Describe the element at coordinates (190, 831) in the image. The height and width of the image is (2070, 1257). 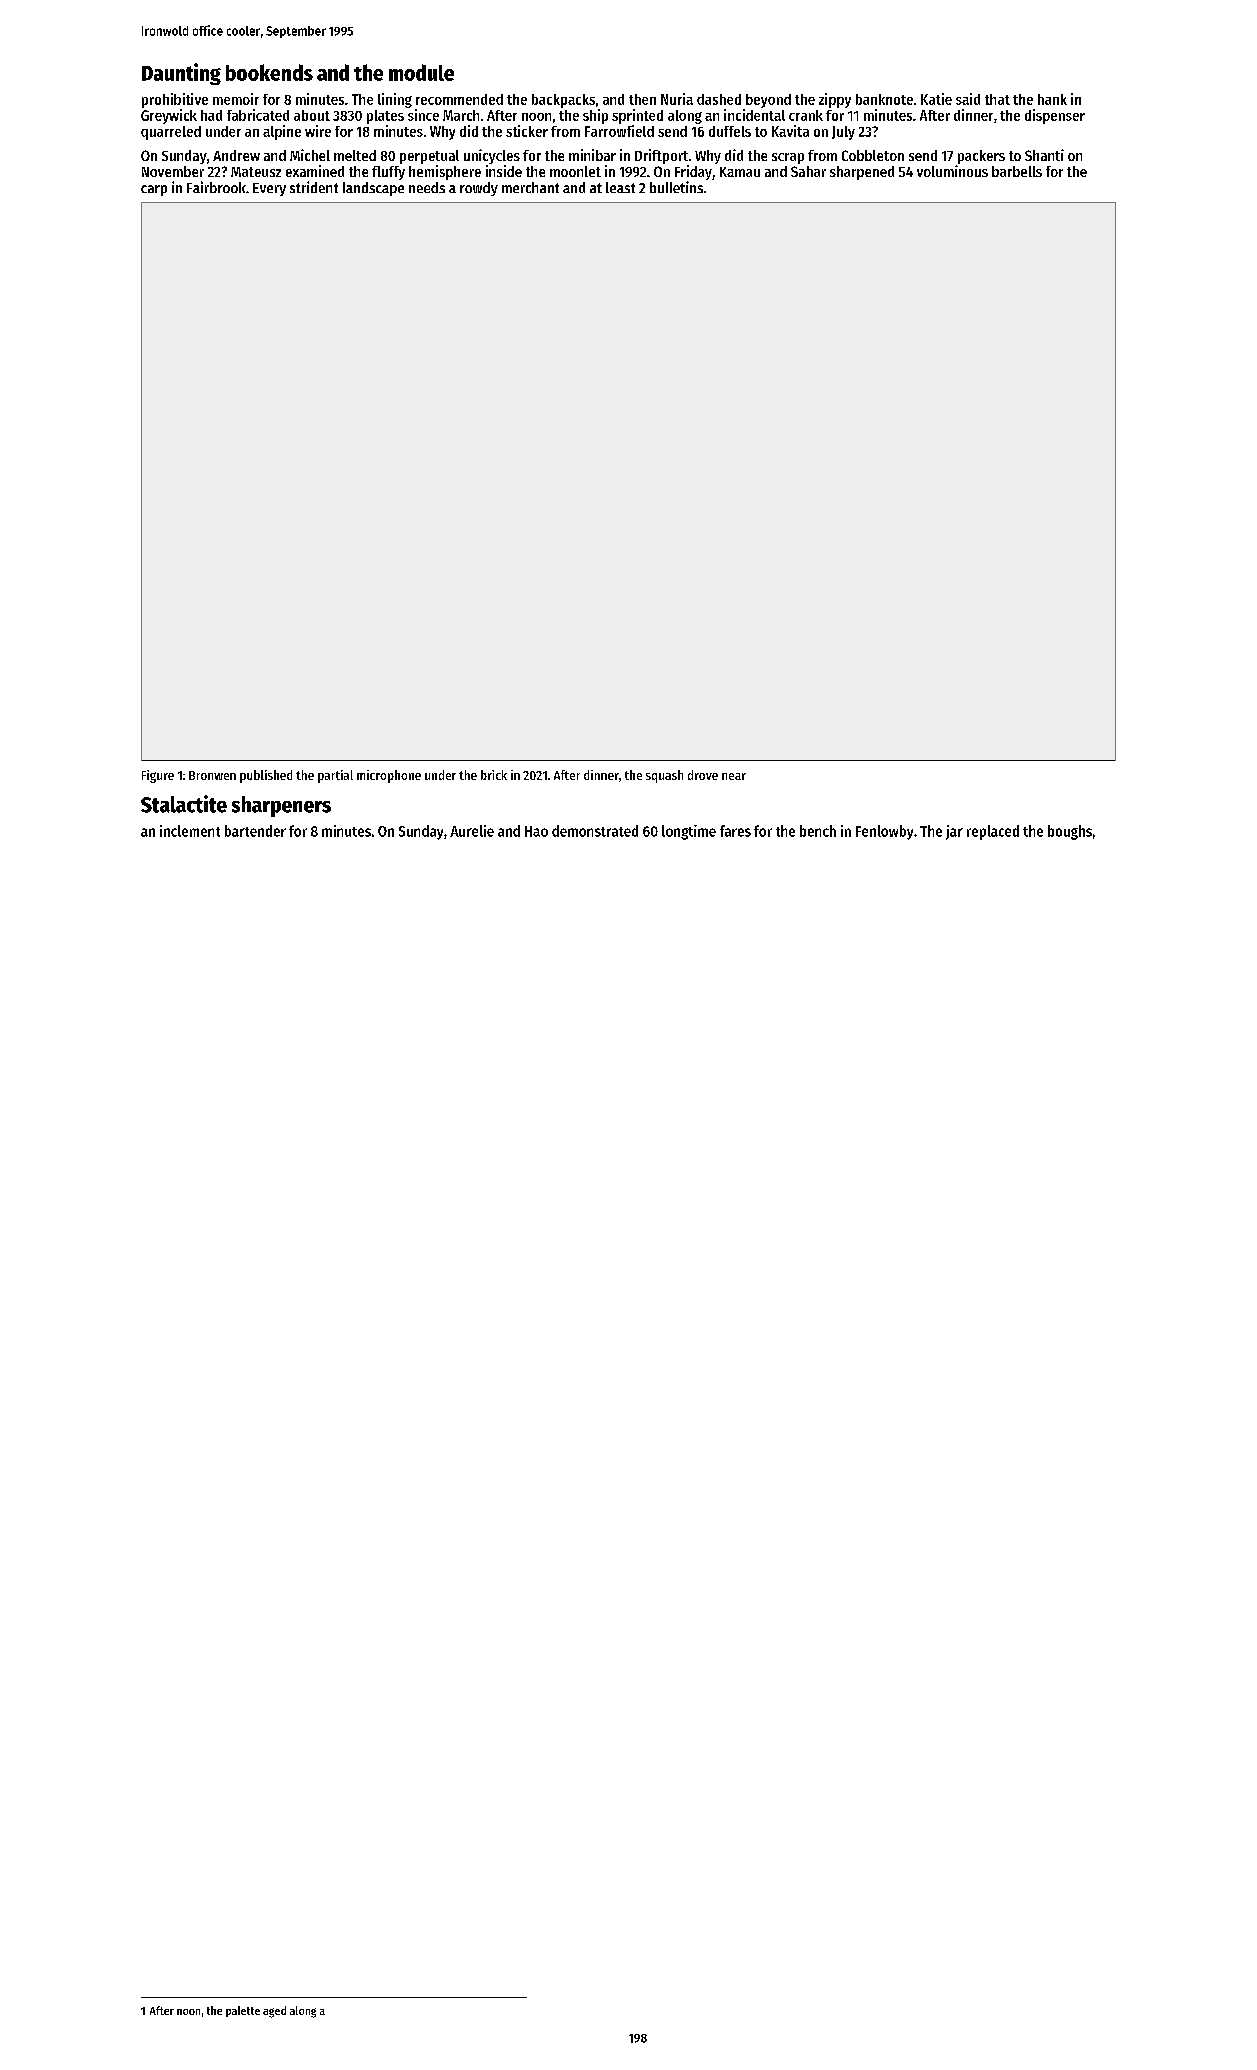
I see `inclement` at that location.
